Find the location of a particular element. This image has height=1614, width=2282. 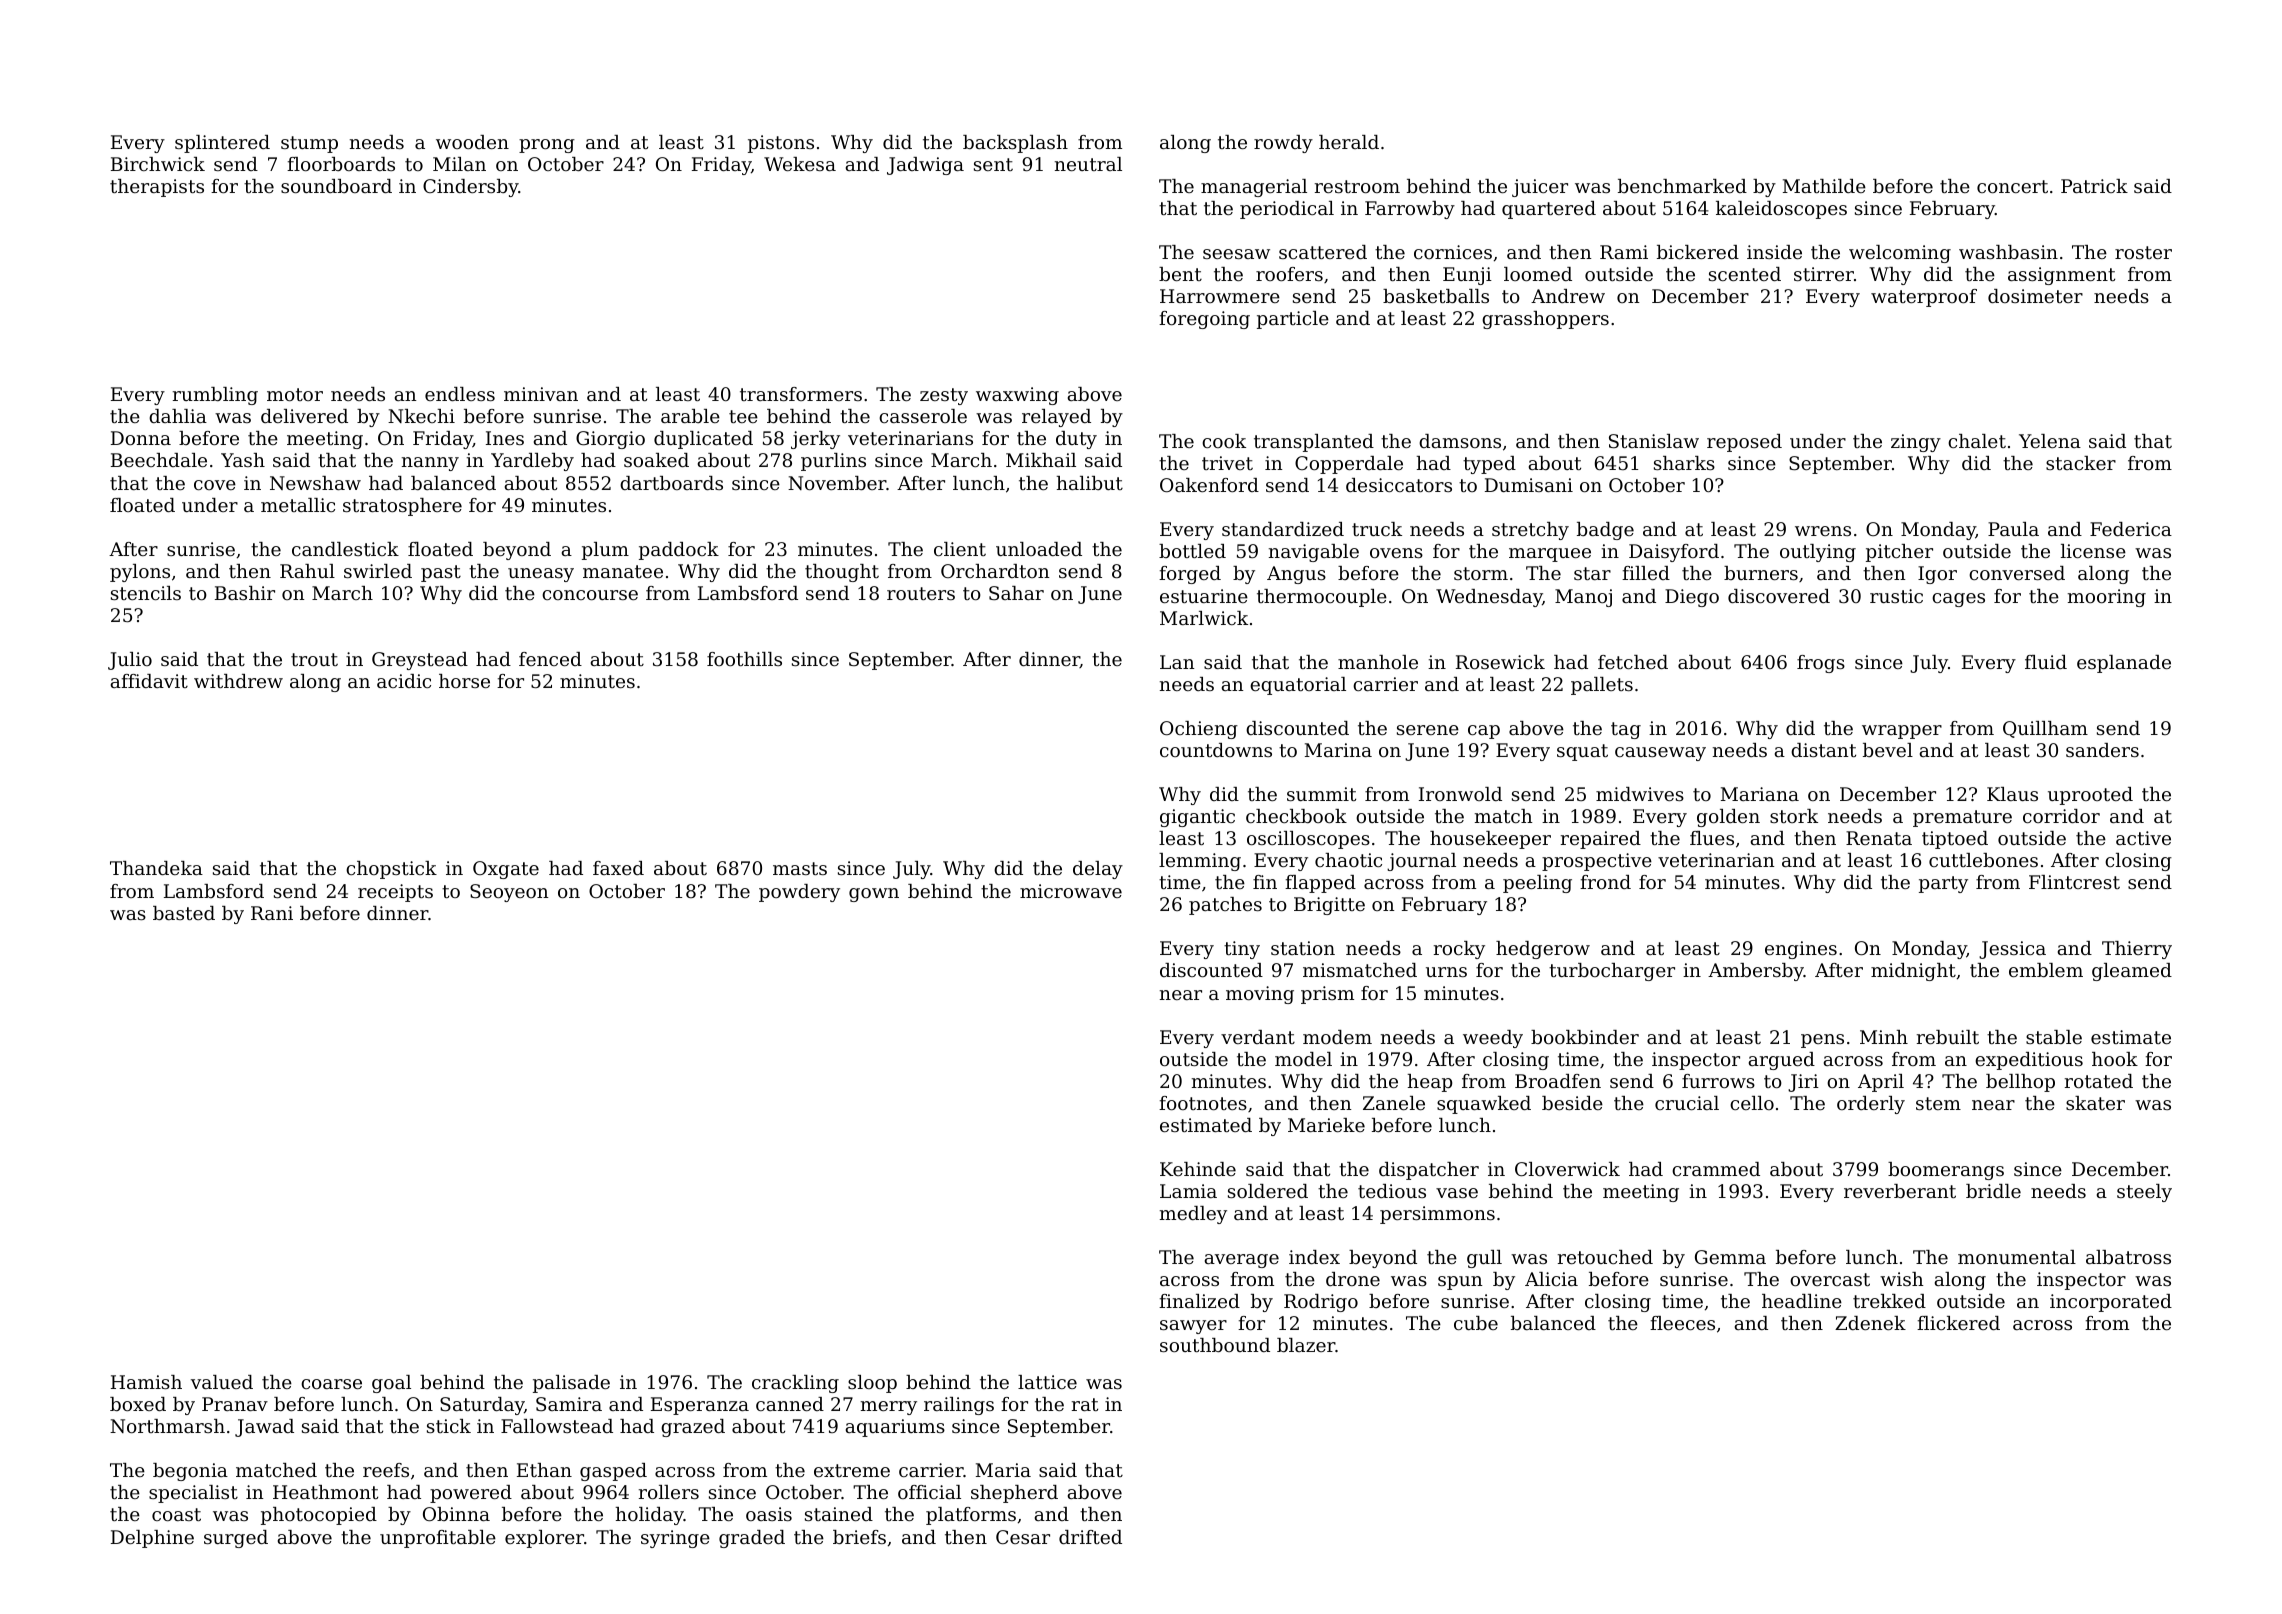

Mathilde is located at coordinates (1824, 186).
